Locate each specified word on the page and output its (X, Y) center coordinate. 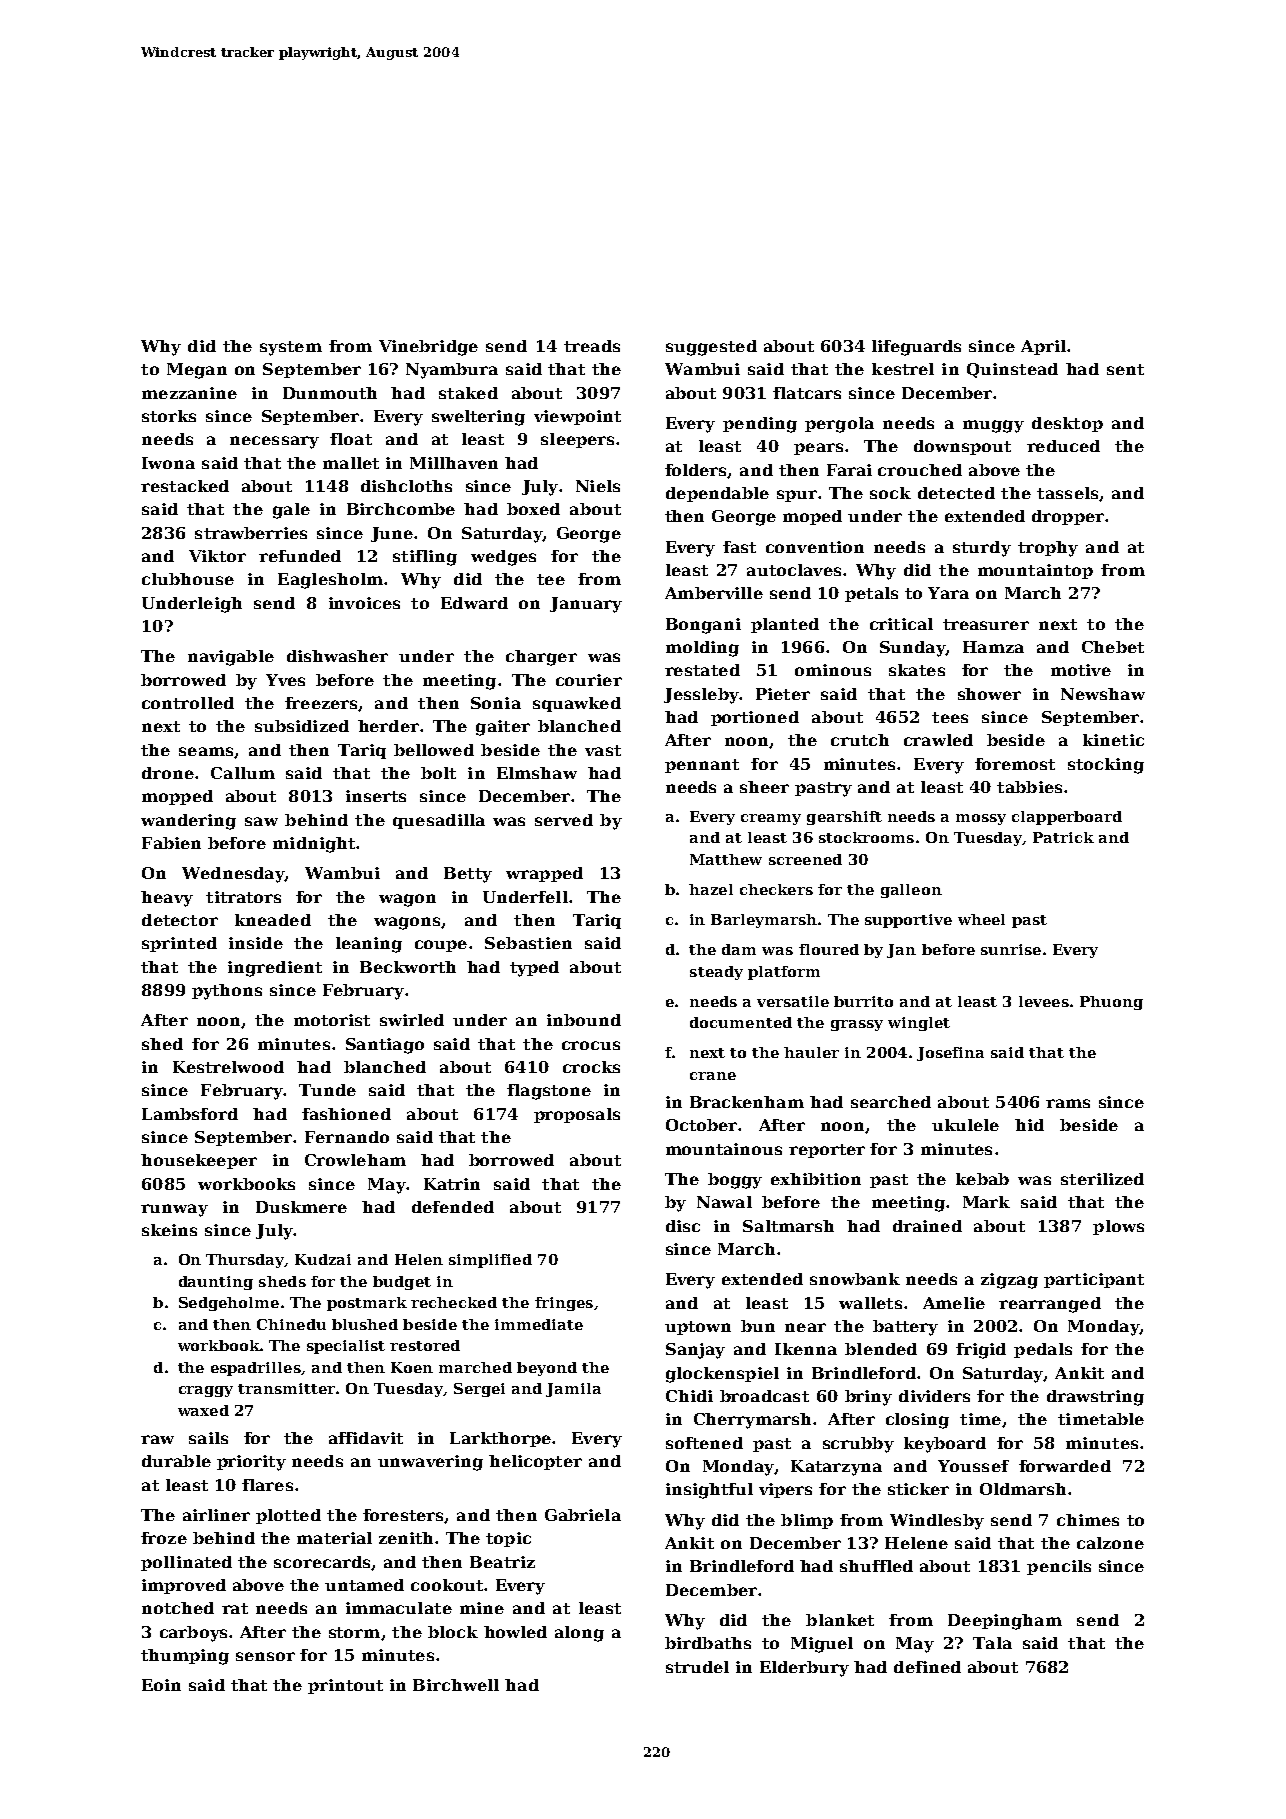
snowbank (855, 1279)
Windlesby (937, 1522)
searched (891, 1102)
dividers (934, 1396)
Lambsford (190, 1114)
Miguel (822, 1645)
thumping (185, 1657)
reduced (1063, 446)
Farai (849, 470)
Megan (197, 371)
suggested (711, 348)
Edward (474, 603)
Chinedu (291, 1324)
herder (388, 726)
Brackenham (747, 1102)
